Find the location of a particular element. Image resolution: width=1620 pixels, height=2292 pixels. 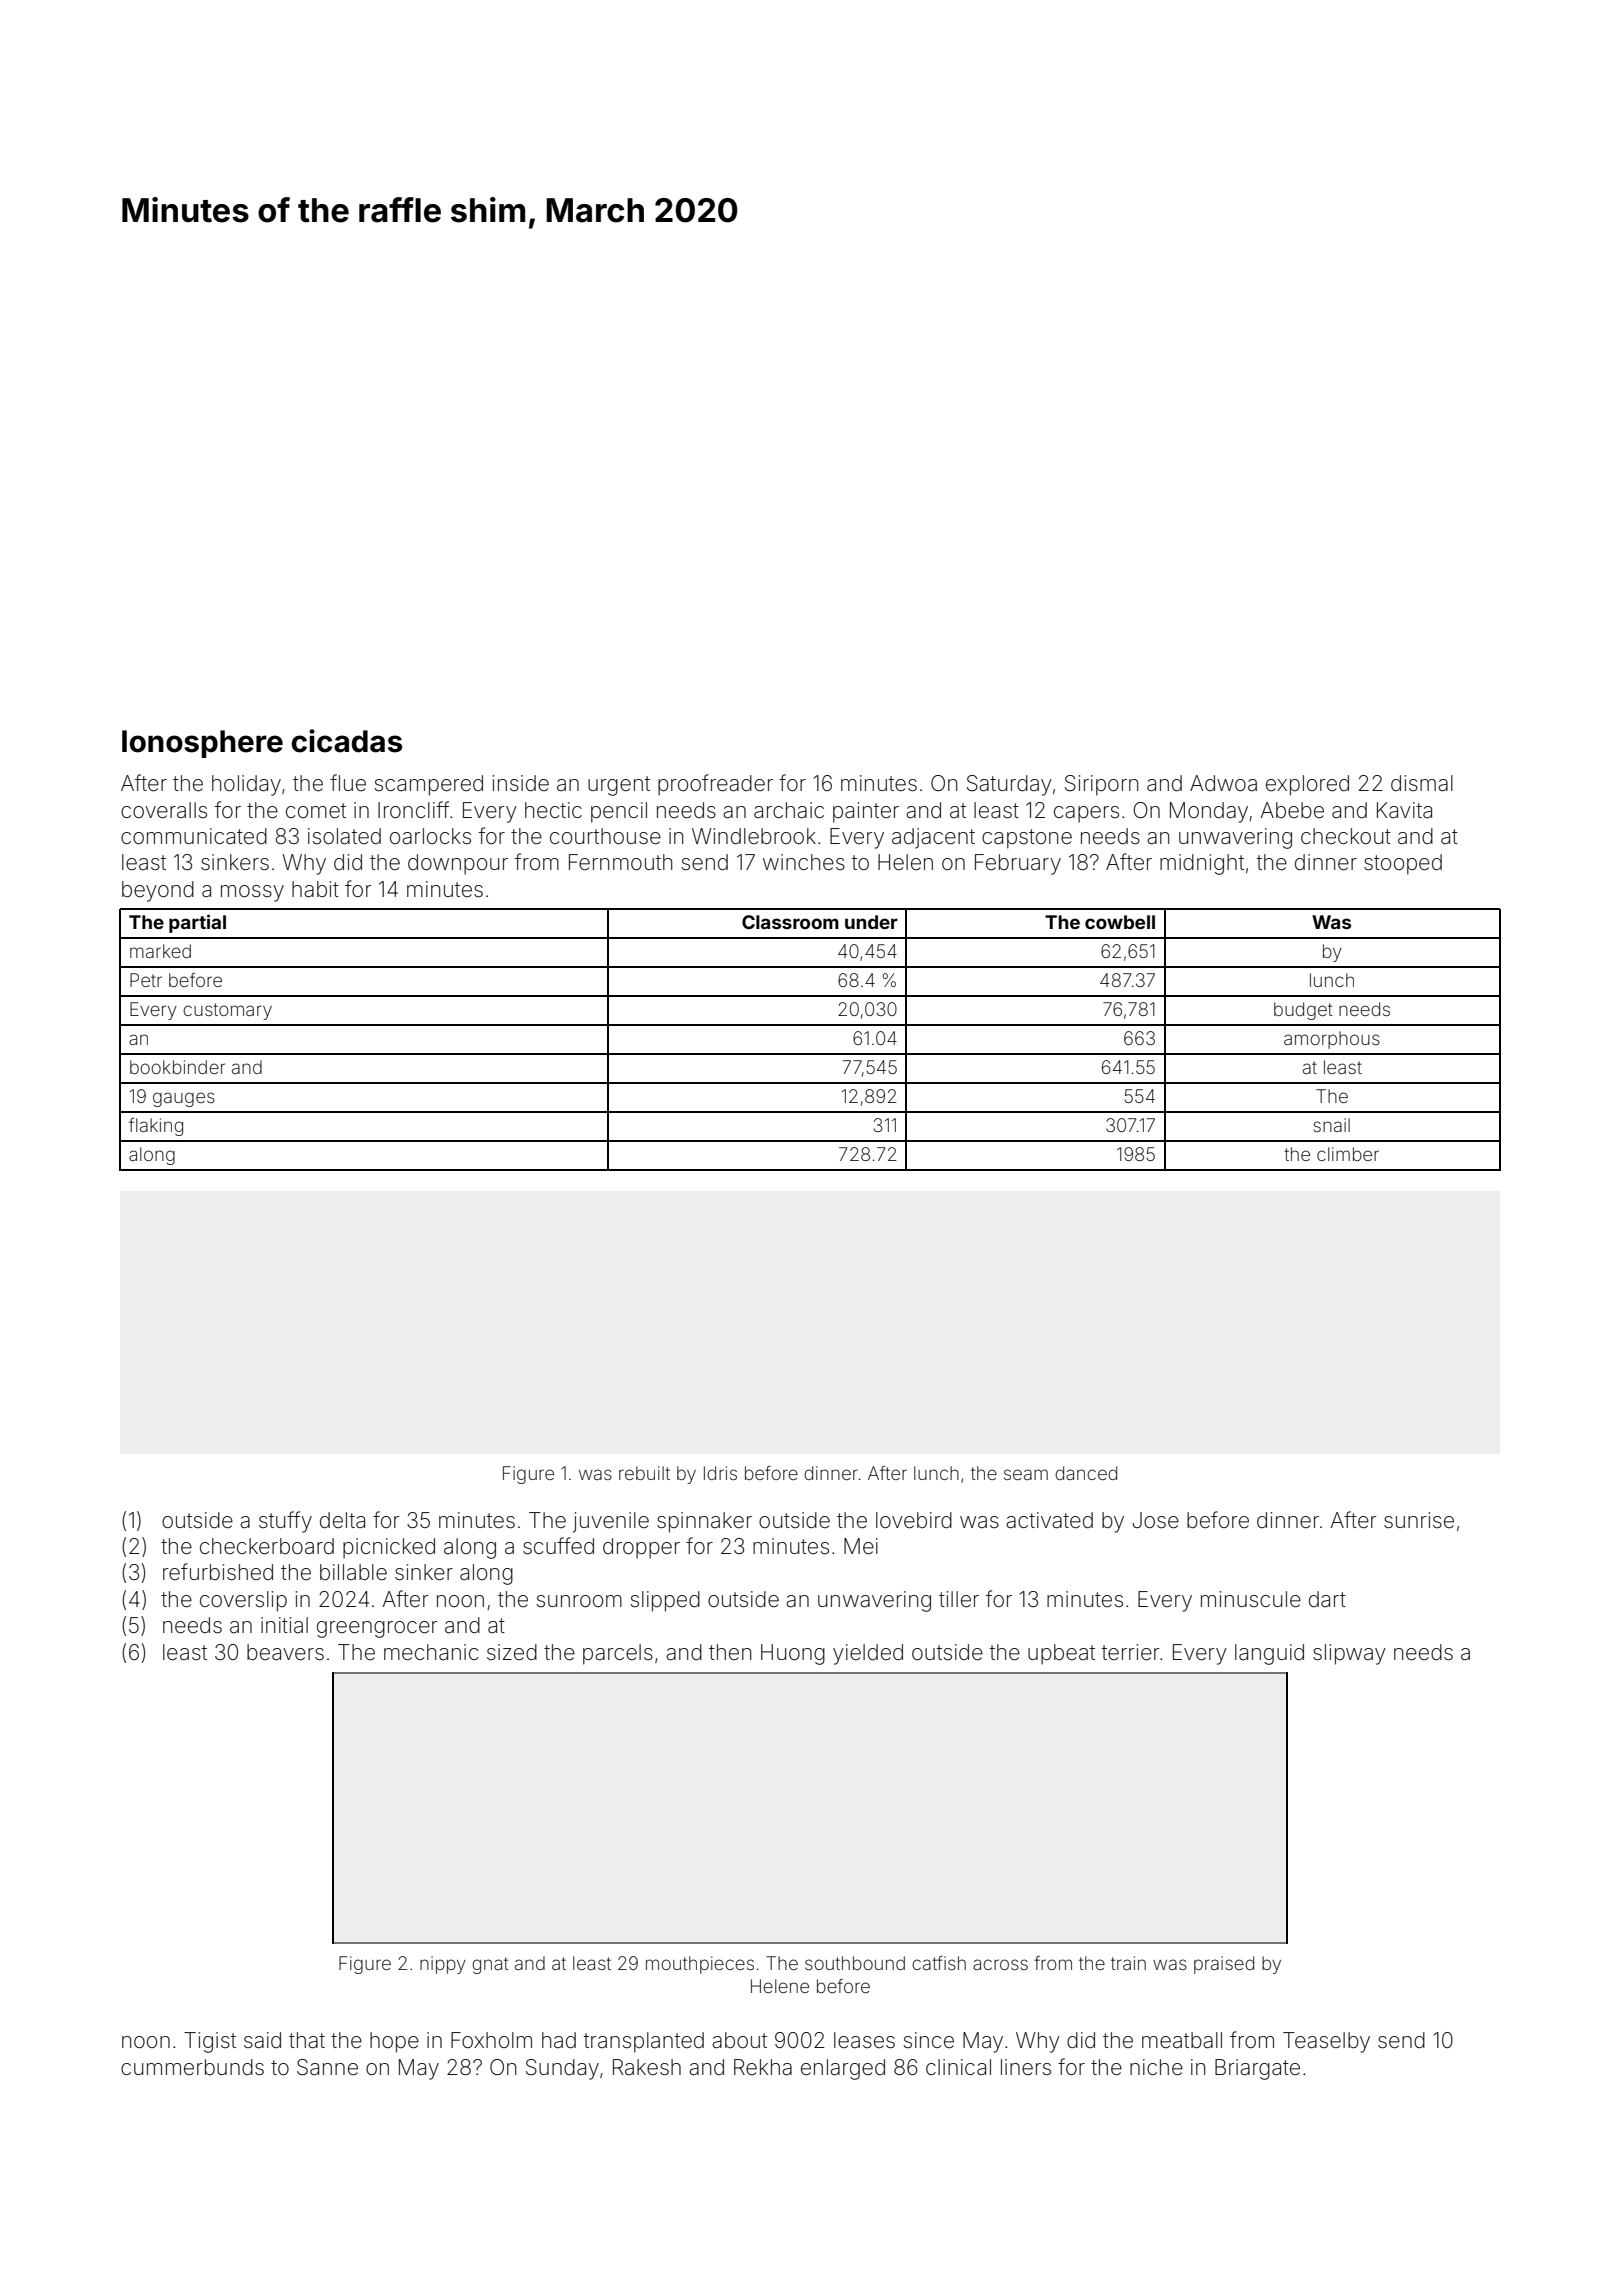

nippy is located at coordinates (443, 1965).
